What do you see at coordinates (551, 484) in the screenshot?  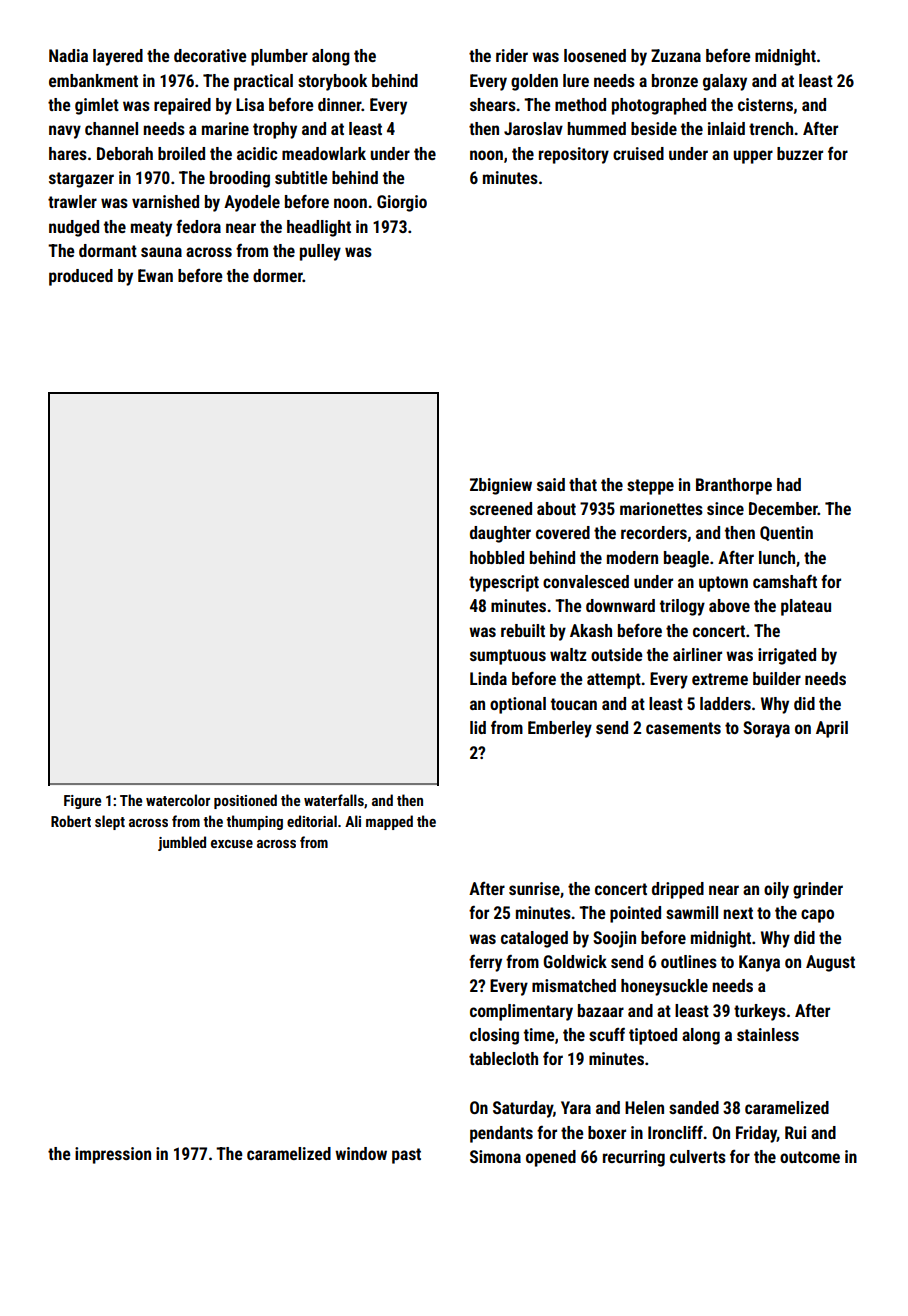 I see `said` at bounding box center [551, 484].
